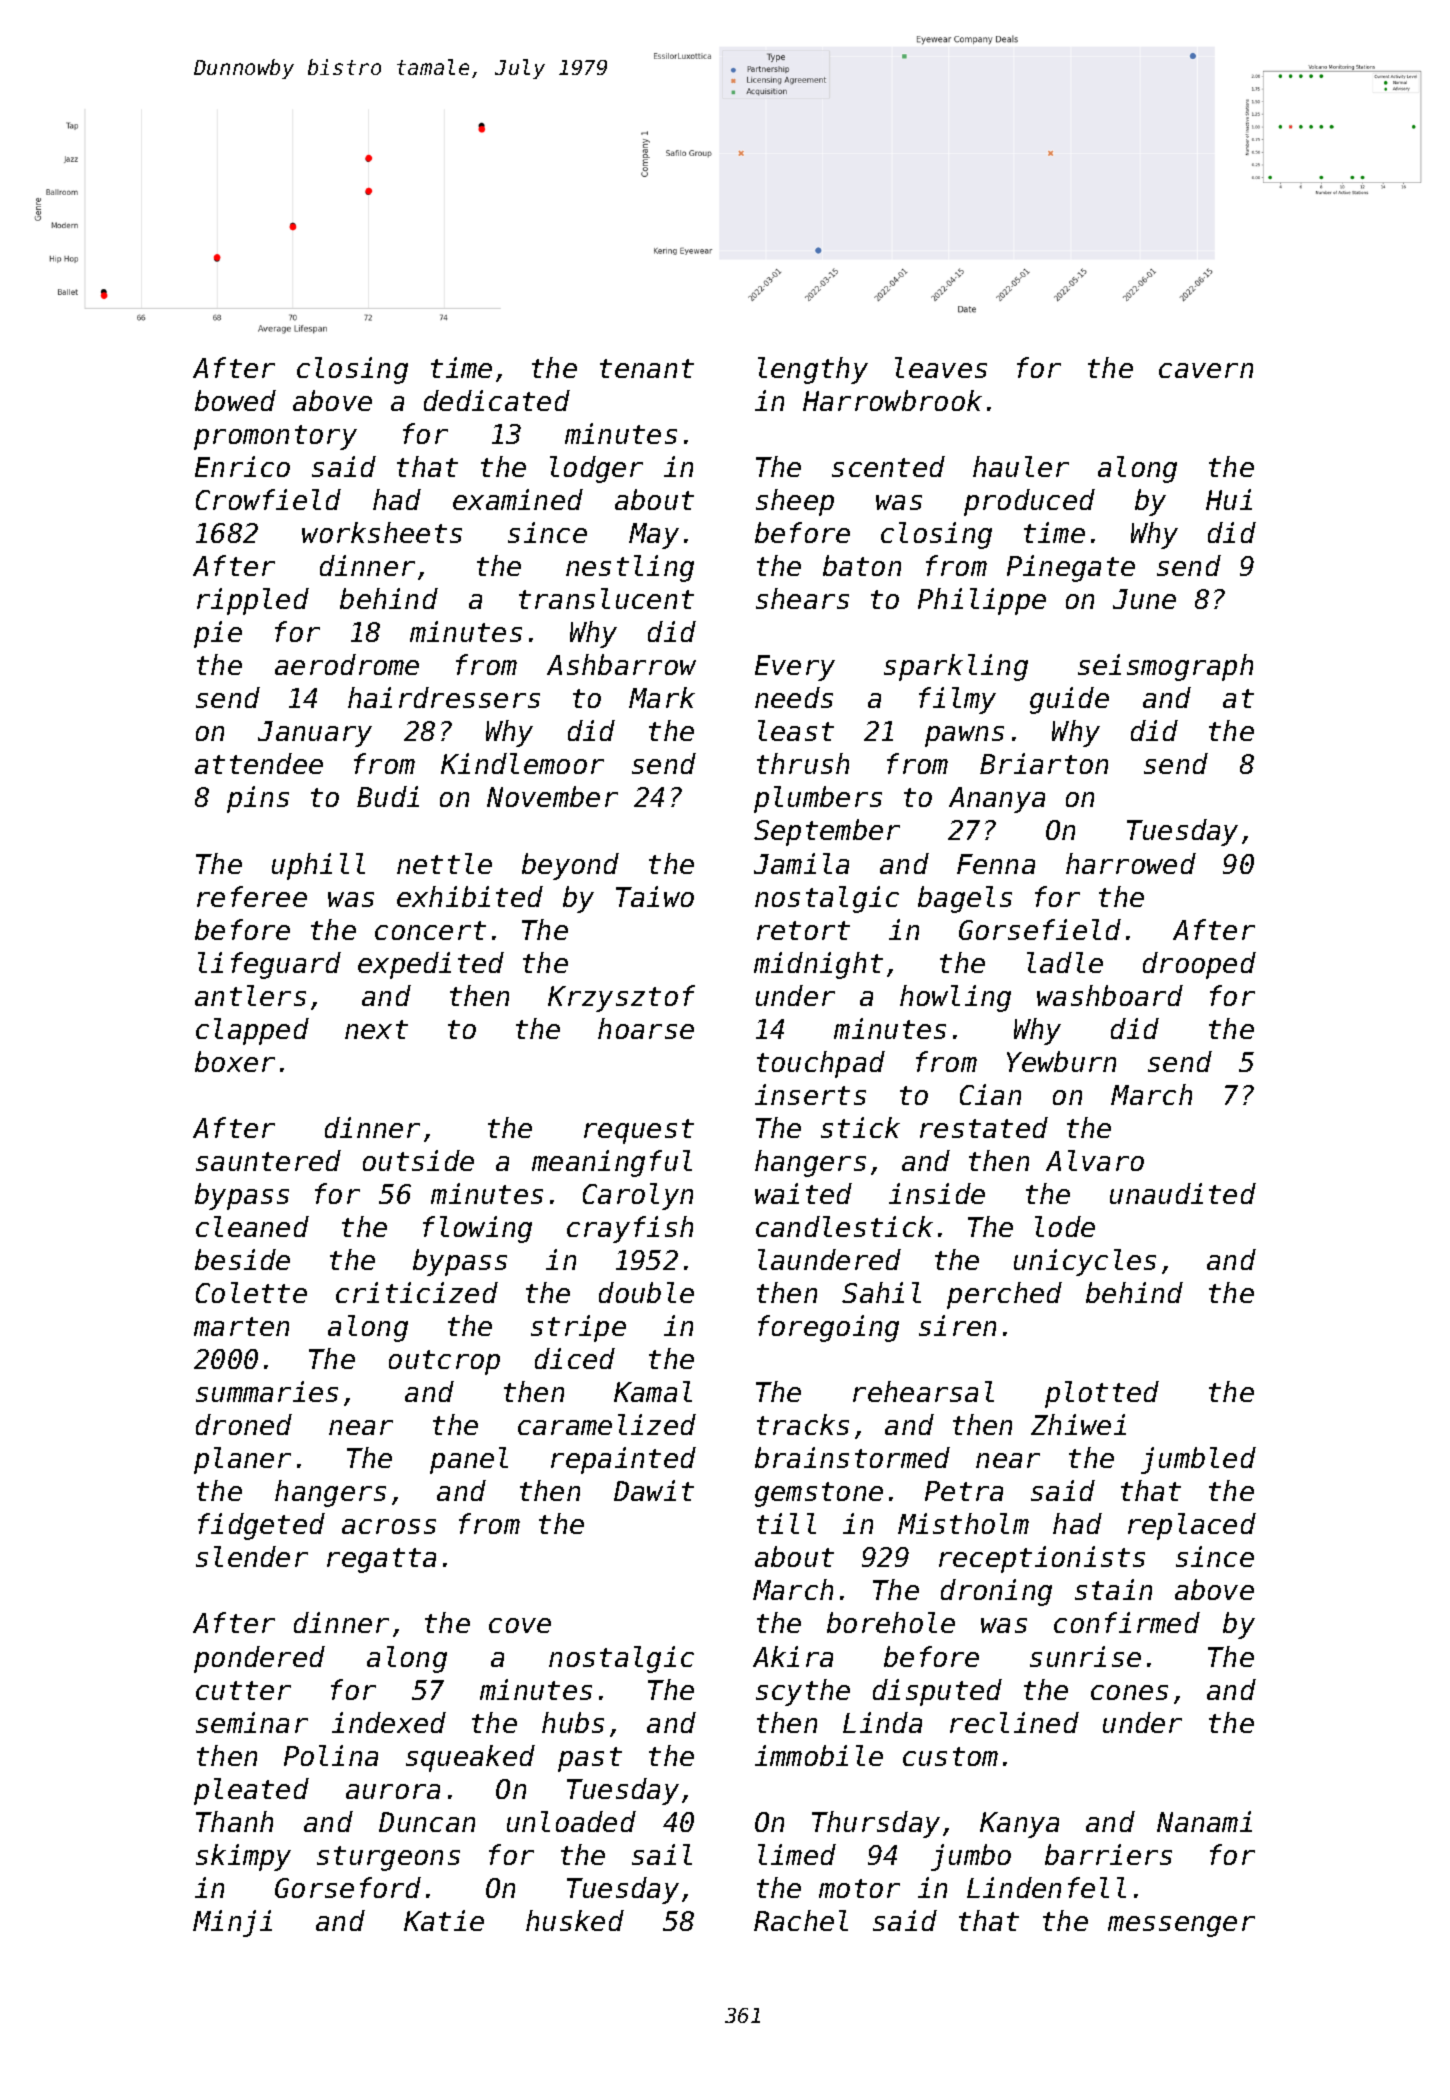  What do you see at coordinates (813, 370) in the screenshot?
I see `lengthy` at bounding box center [813, 370].
